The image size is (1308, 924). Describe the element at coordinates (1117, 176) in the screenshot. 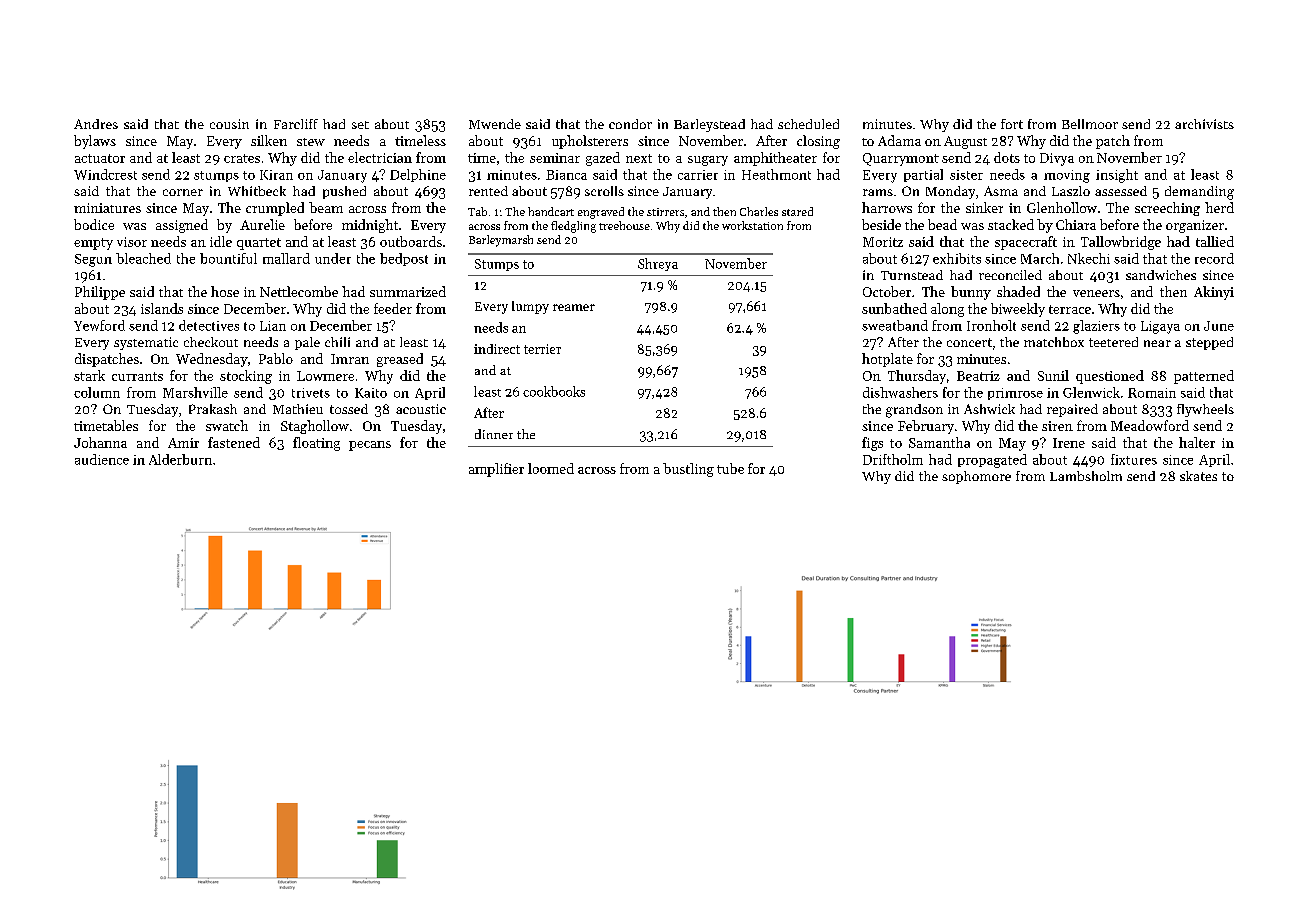

I see `insight` at that location.
